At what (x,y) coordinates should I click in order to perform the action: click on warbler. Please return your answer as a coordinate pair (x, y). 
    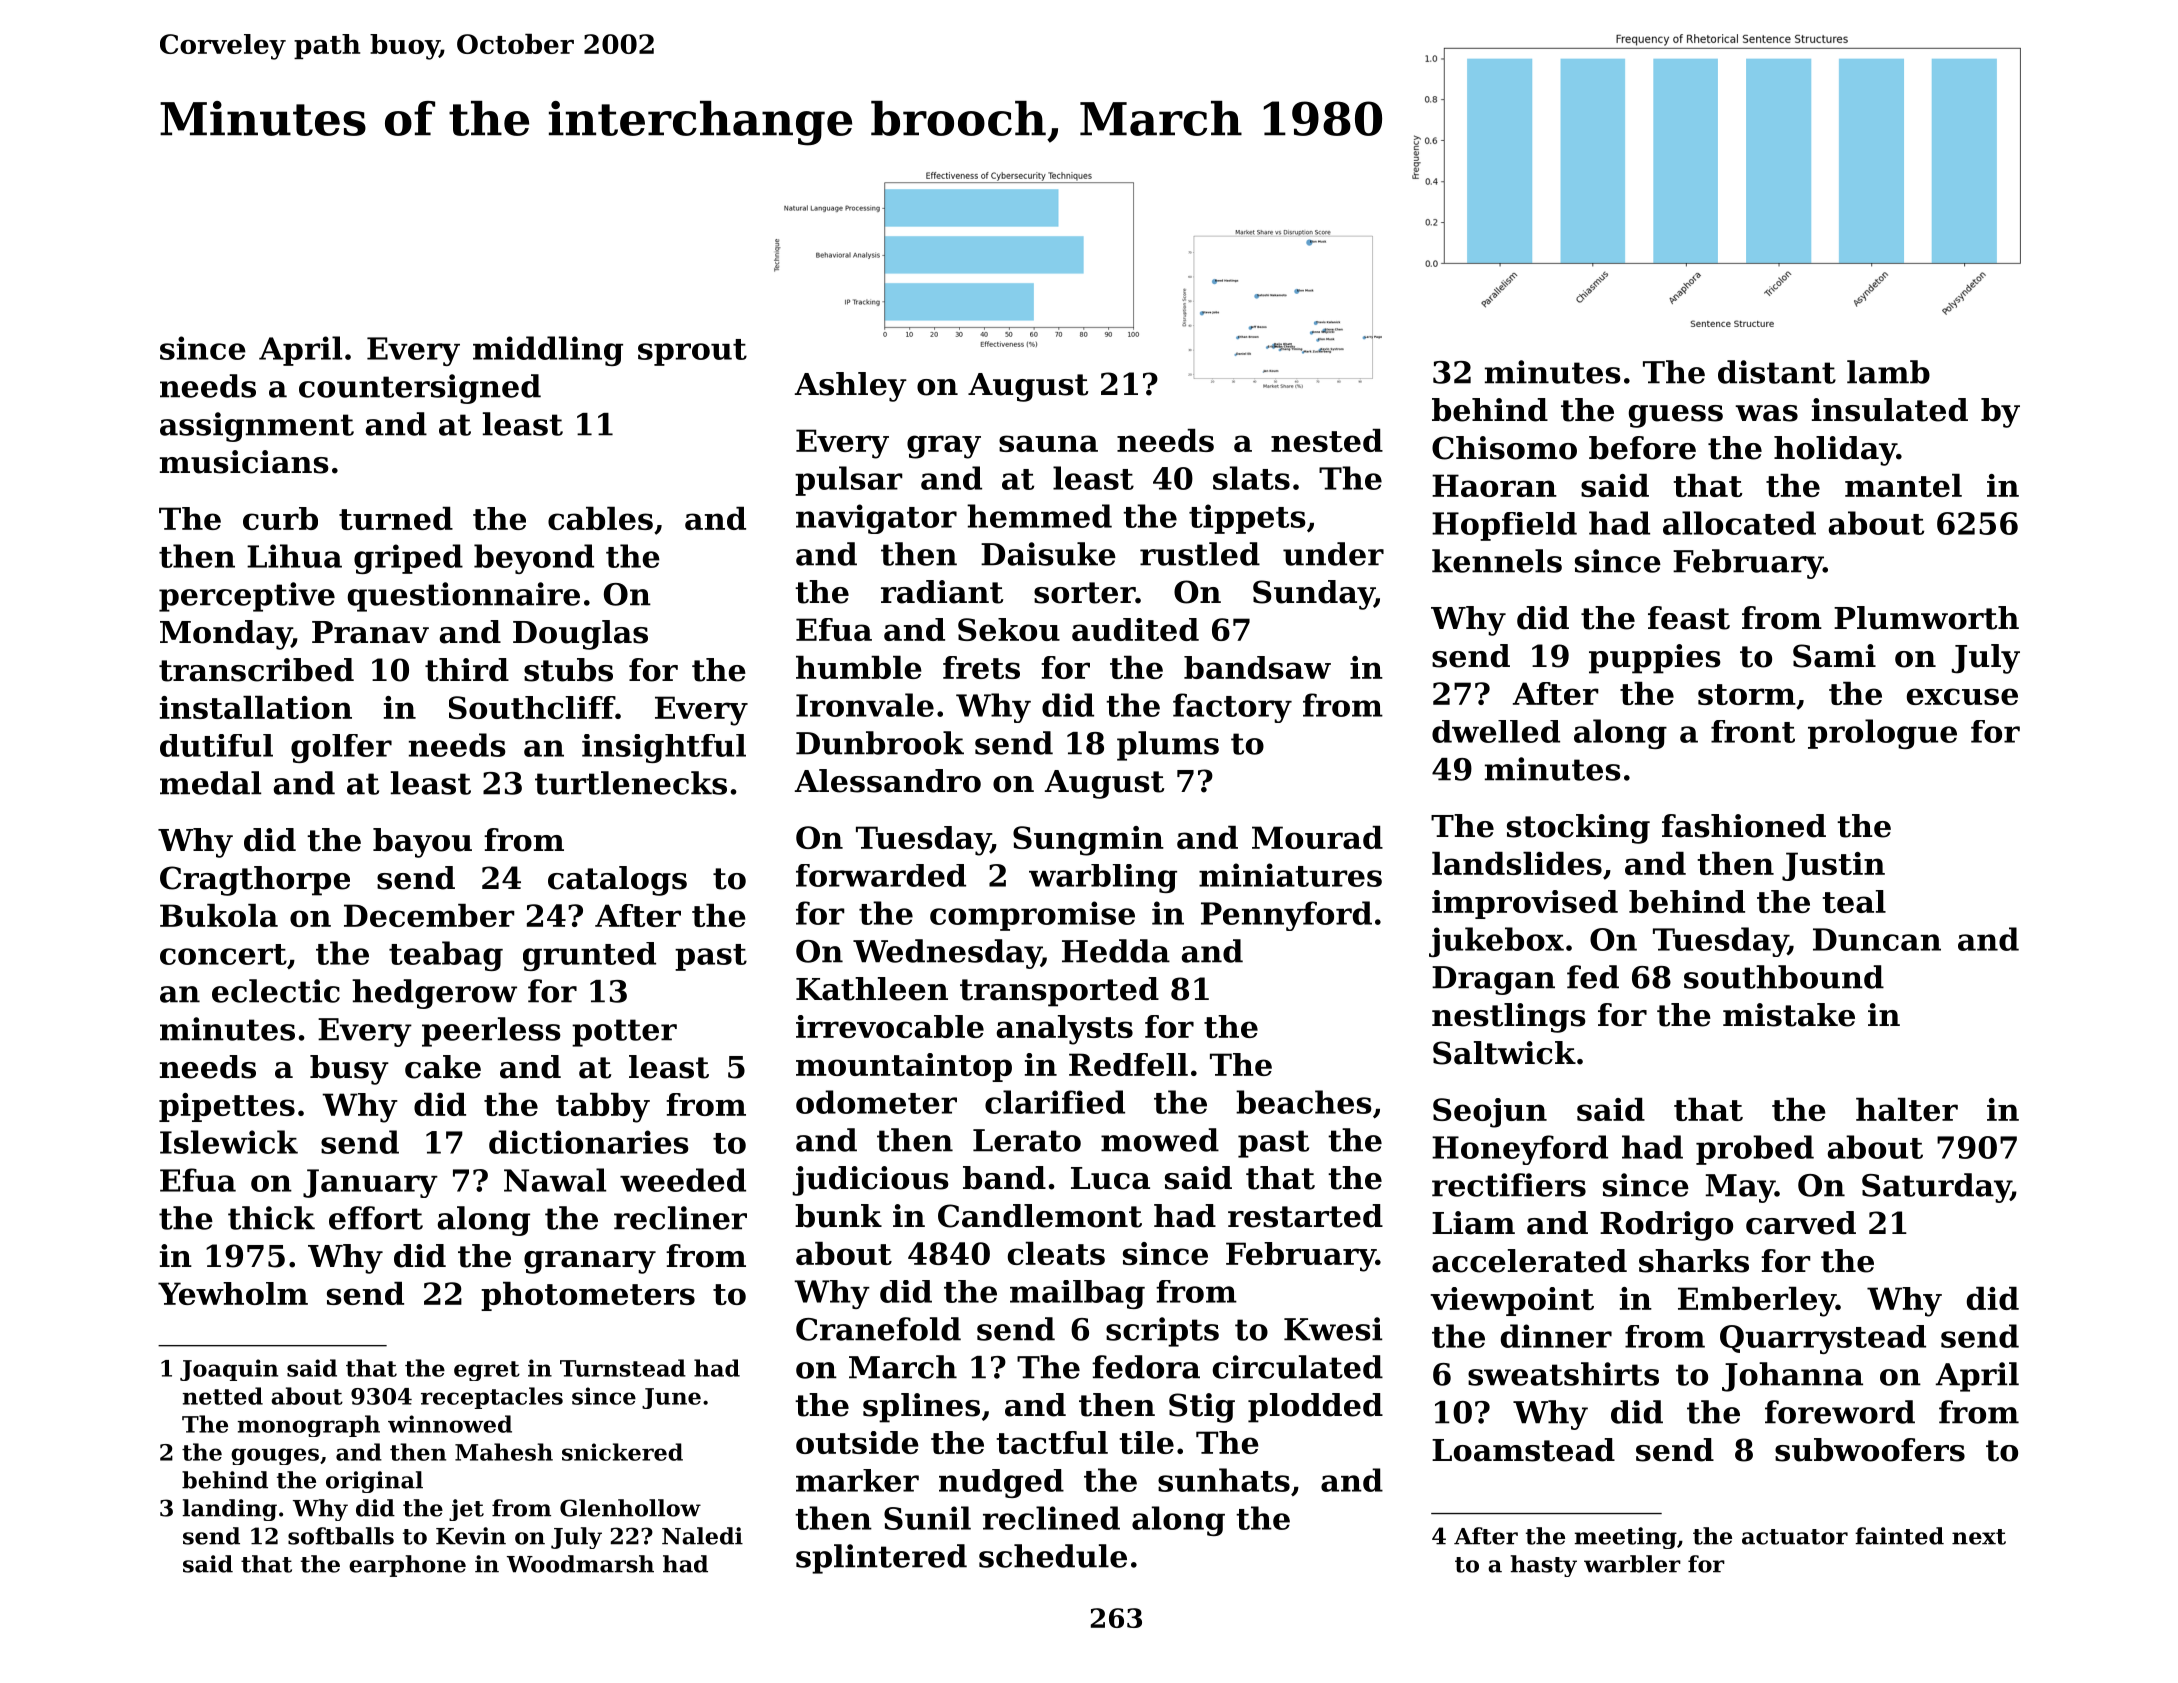
    Looking at the image, I should click on (1632, 1564).
